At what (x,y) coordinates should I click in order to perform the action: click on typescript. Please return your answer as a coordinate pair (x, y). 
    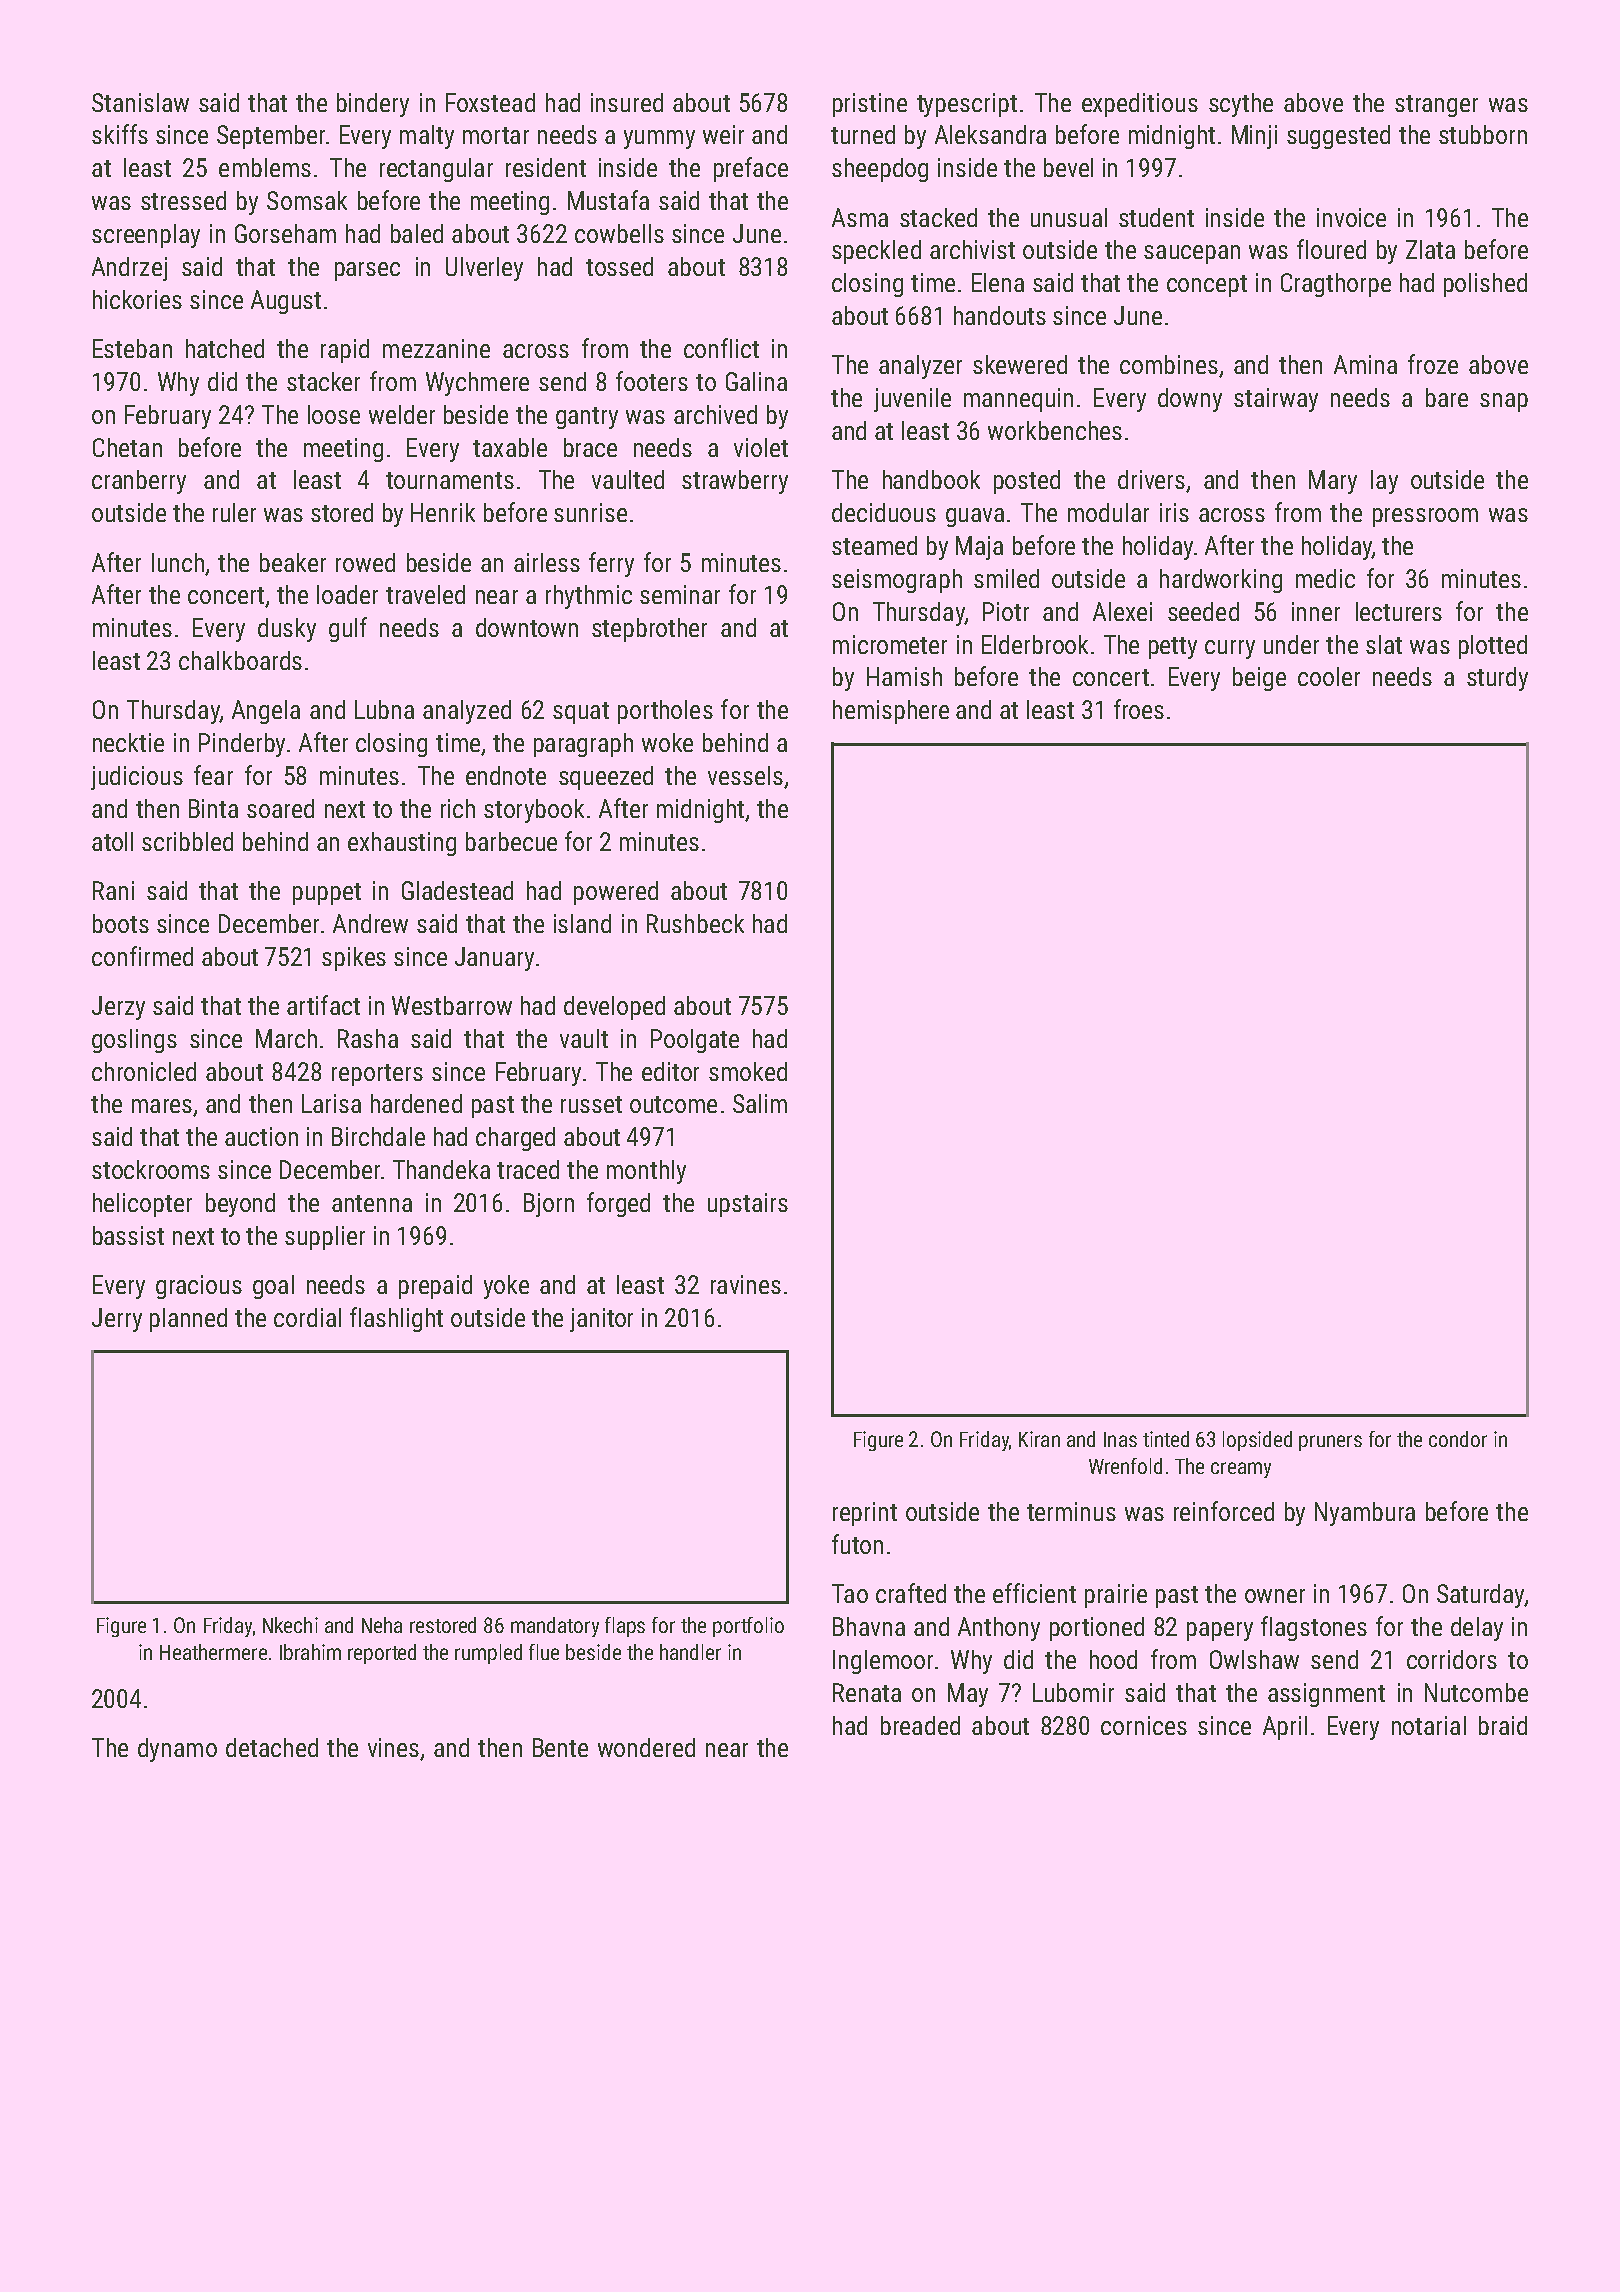
    Looking at the image, I should click on (967, 105).
